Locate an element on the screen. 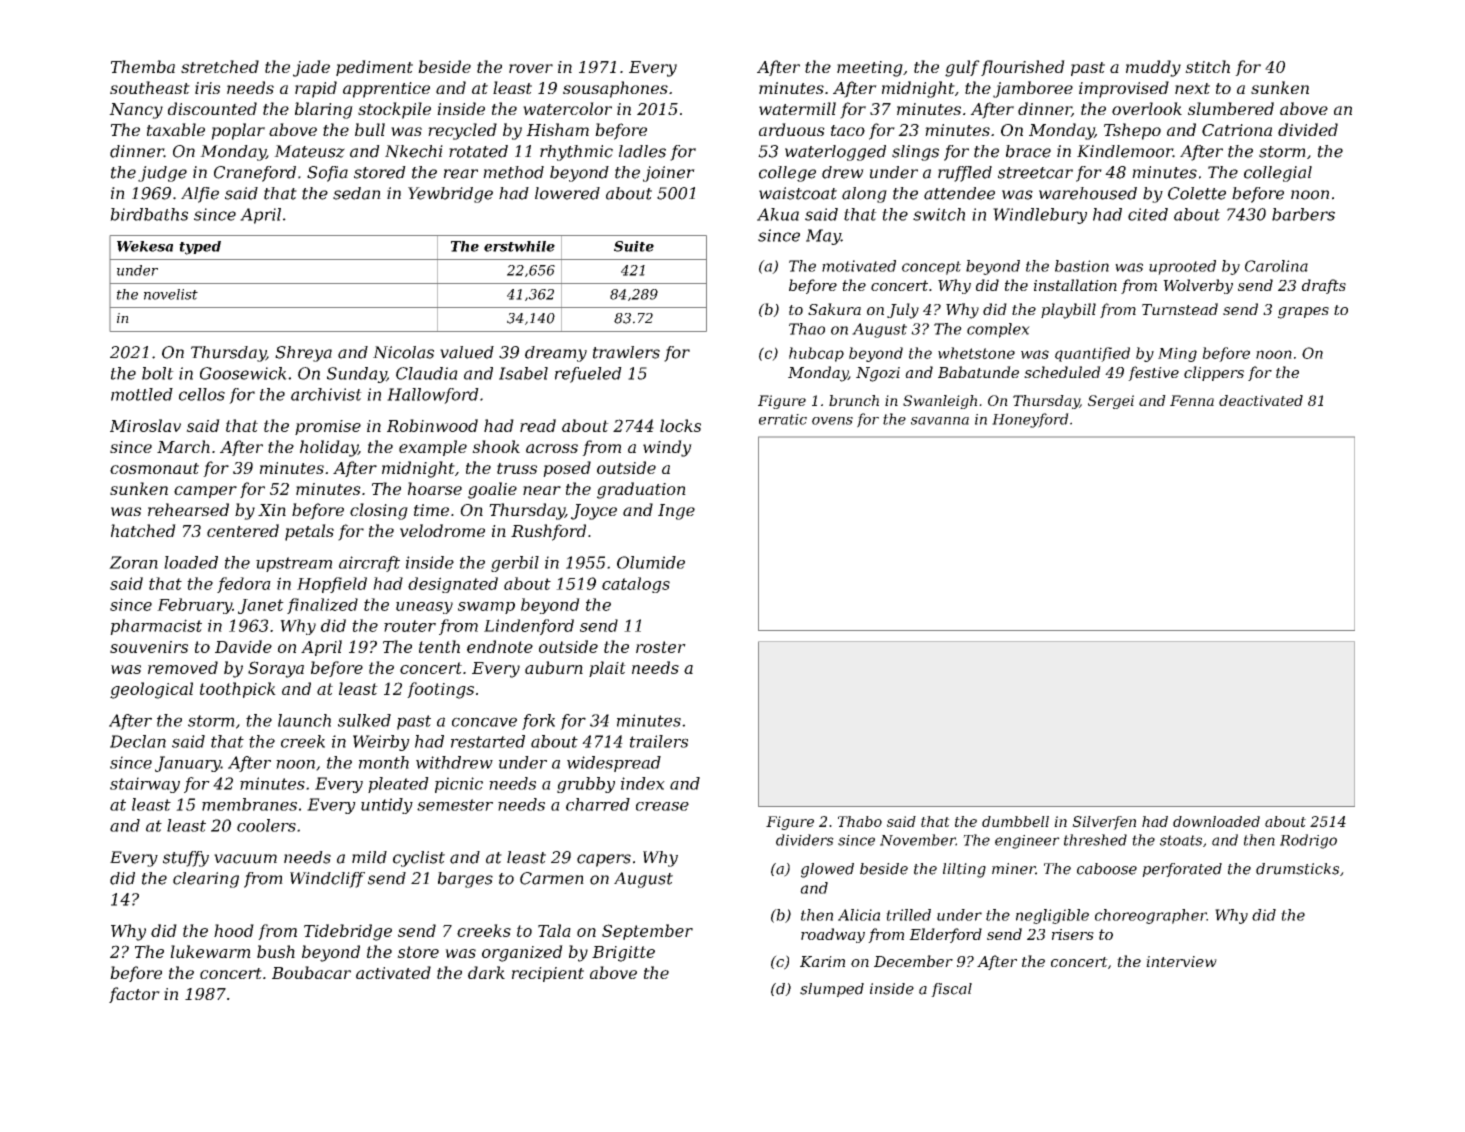  flourished is located at coordinates (1023, 68).
